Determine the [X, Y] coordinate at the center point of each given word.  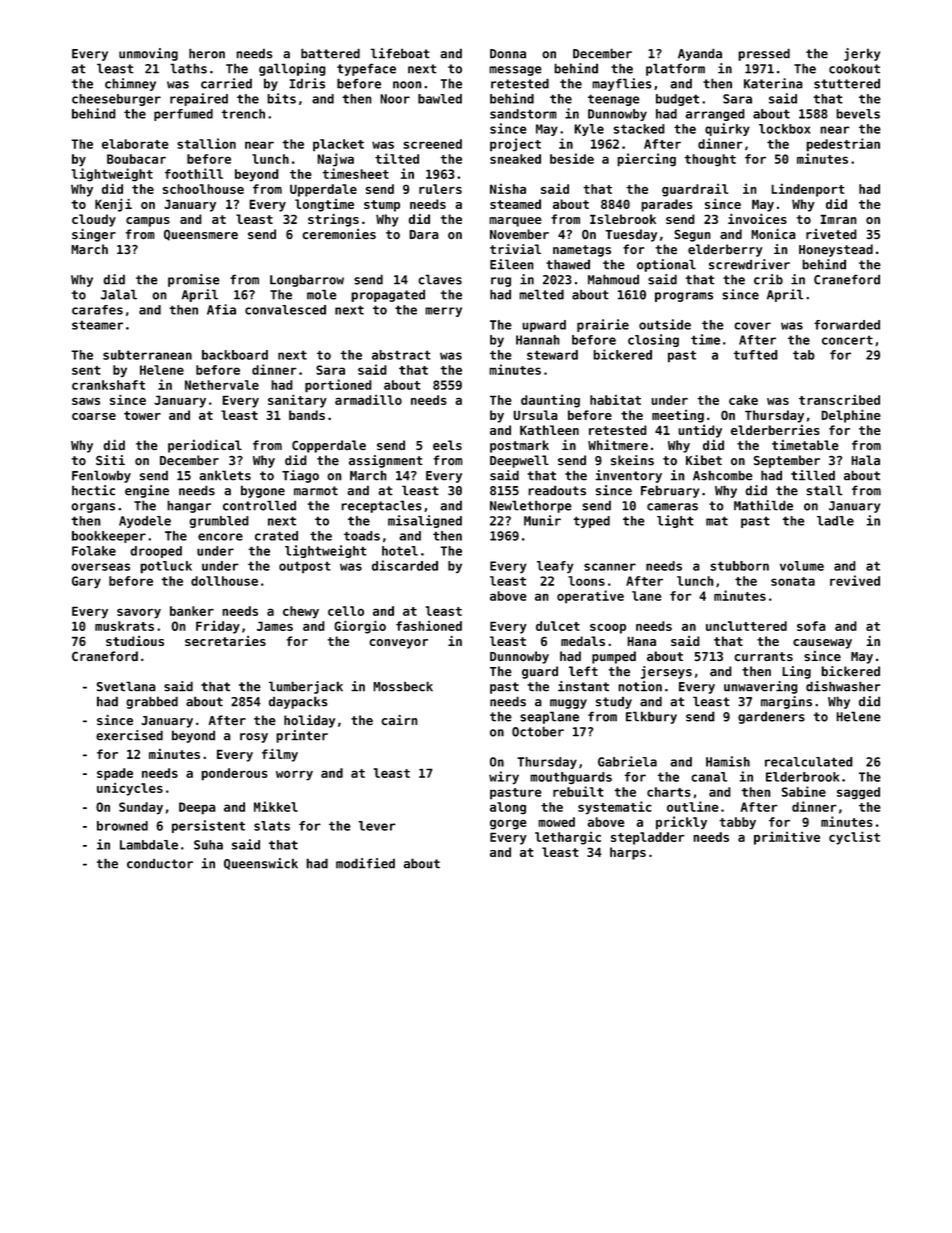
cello [346, 611]
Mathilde [763, 505]
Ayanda [700, 54]
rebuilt [578, 791]
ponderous [234, 774]
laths [188, 68]
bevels [858, 114]
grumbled [219, 522]
